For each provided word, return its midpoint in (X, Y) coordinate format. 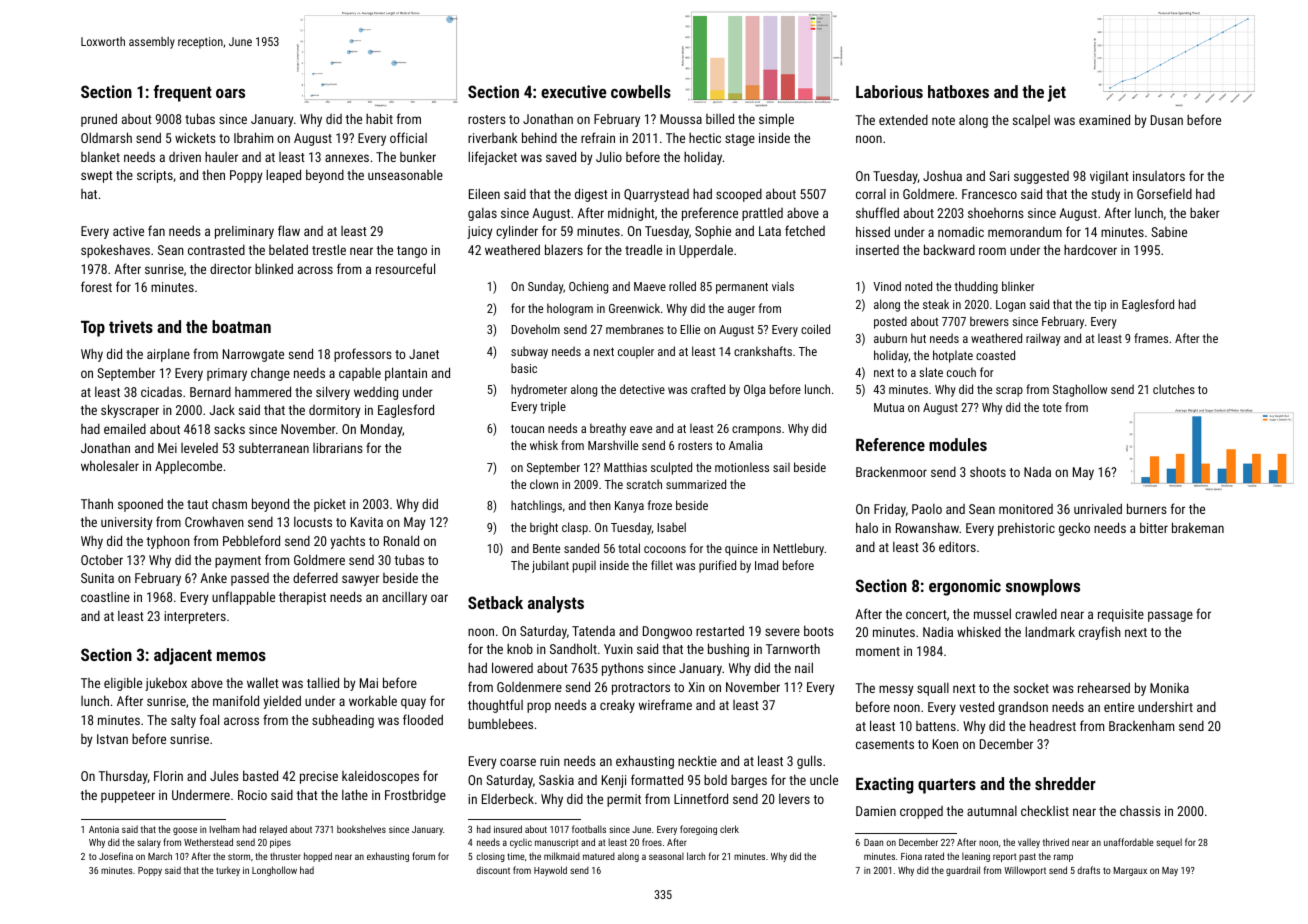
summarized (696, 484)
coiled (815, 329)
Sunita (97, 578)
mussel (992, 613)
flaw (289, 230)
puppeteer (128, 797)
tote (1052, 408)
